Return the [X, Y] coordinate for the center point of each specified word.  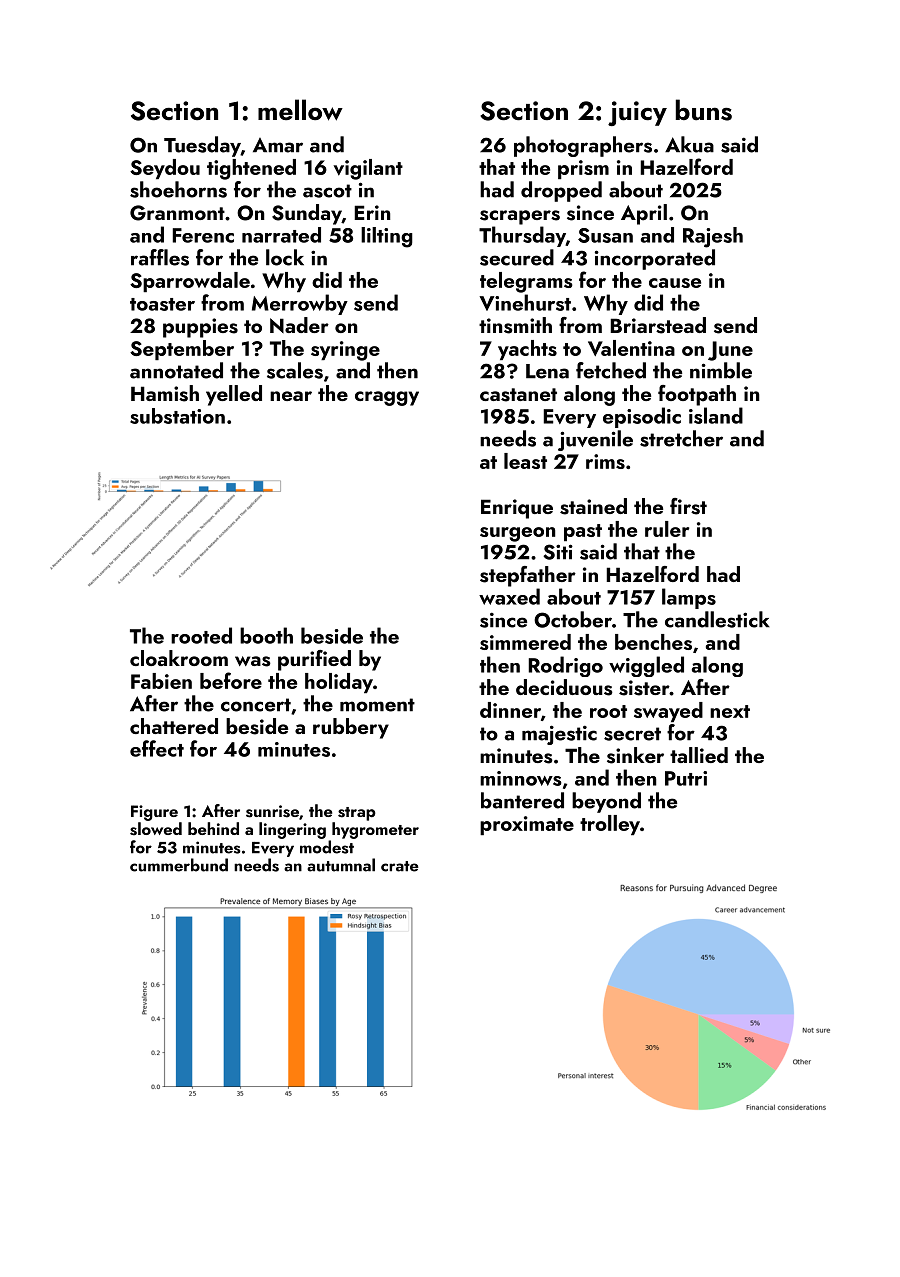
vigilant [368, 169]
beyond [606, 802]
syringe [345, 351]
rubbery [351, 728]
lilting [387, 237]
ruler [667, 529]
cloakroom [179, 658]
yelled [234, 395]
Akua [689, 144]
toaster [162, 304]
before [231, 680]
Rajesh [713, 237]
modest [327, 847]
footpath [697, 395]
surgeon [518, 534]
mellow [300, 110]
